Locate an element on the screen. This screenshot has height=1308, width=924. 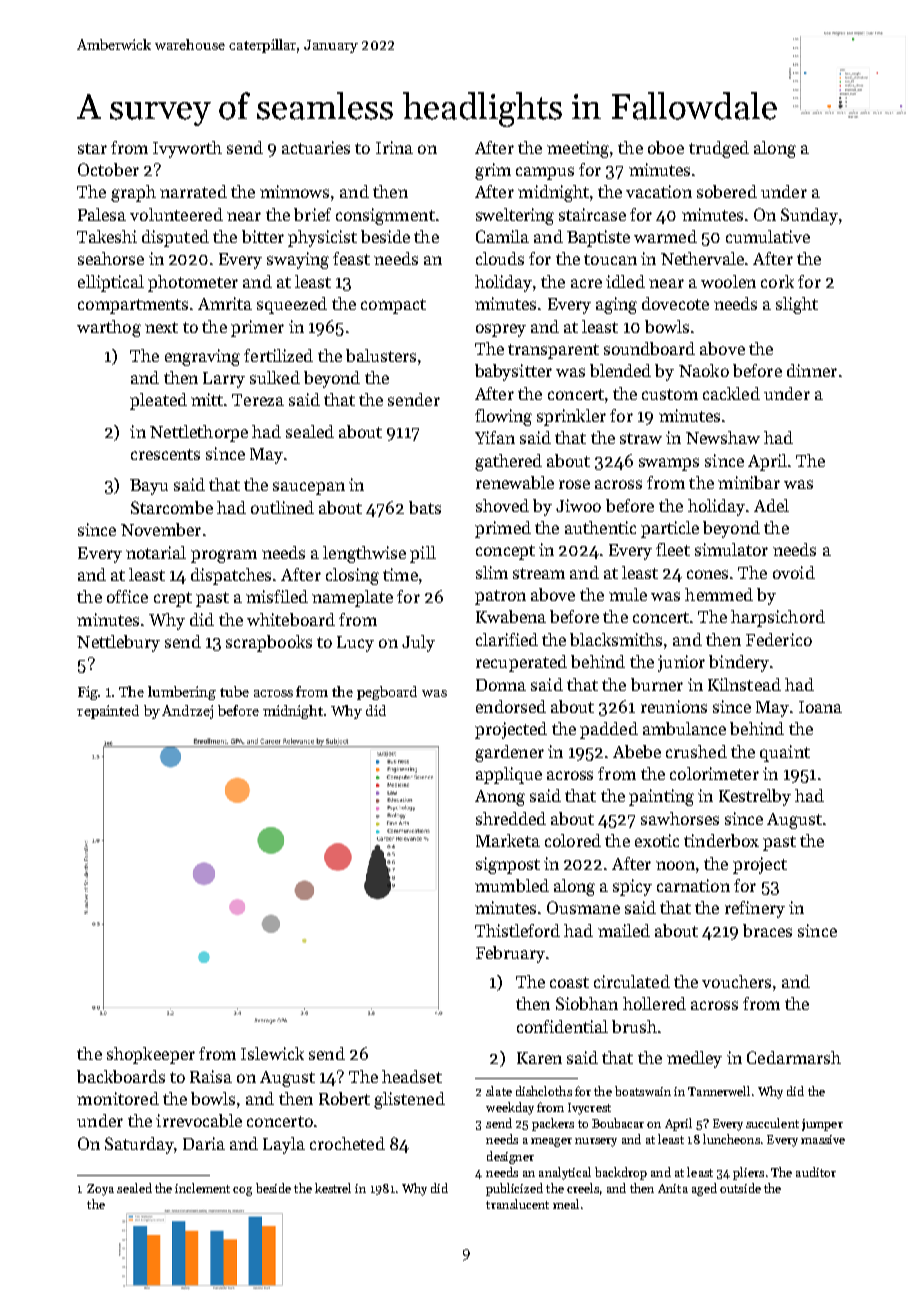
Raisa is located at coordinates (211, 1076).
